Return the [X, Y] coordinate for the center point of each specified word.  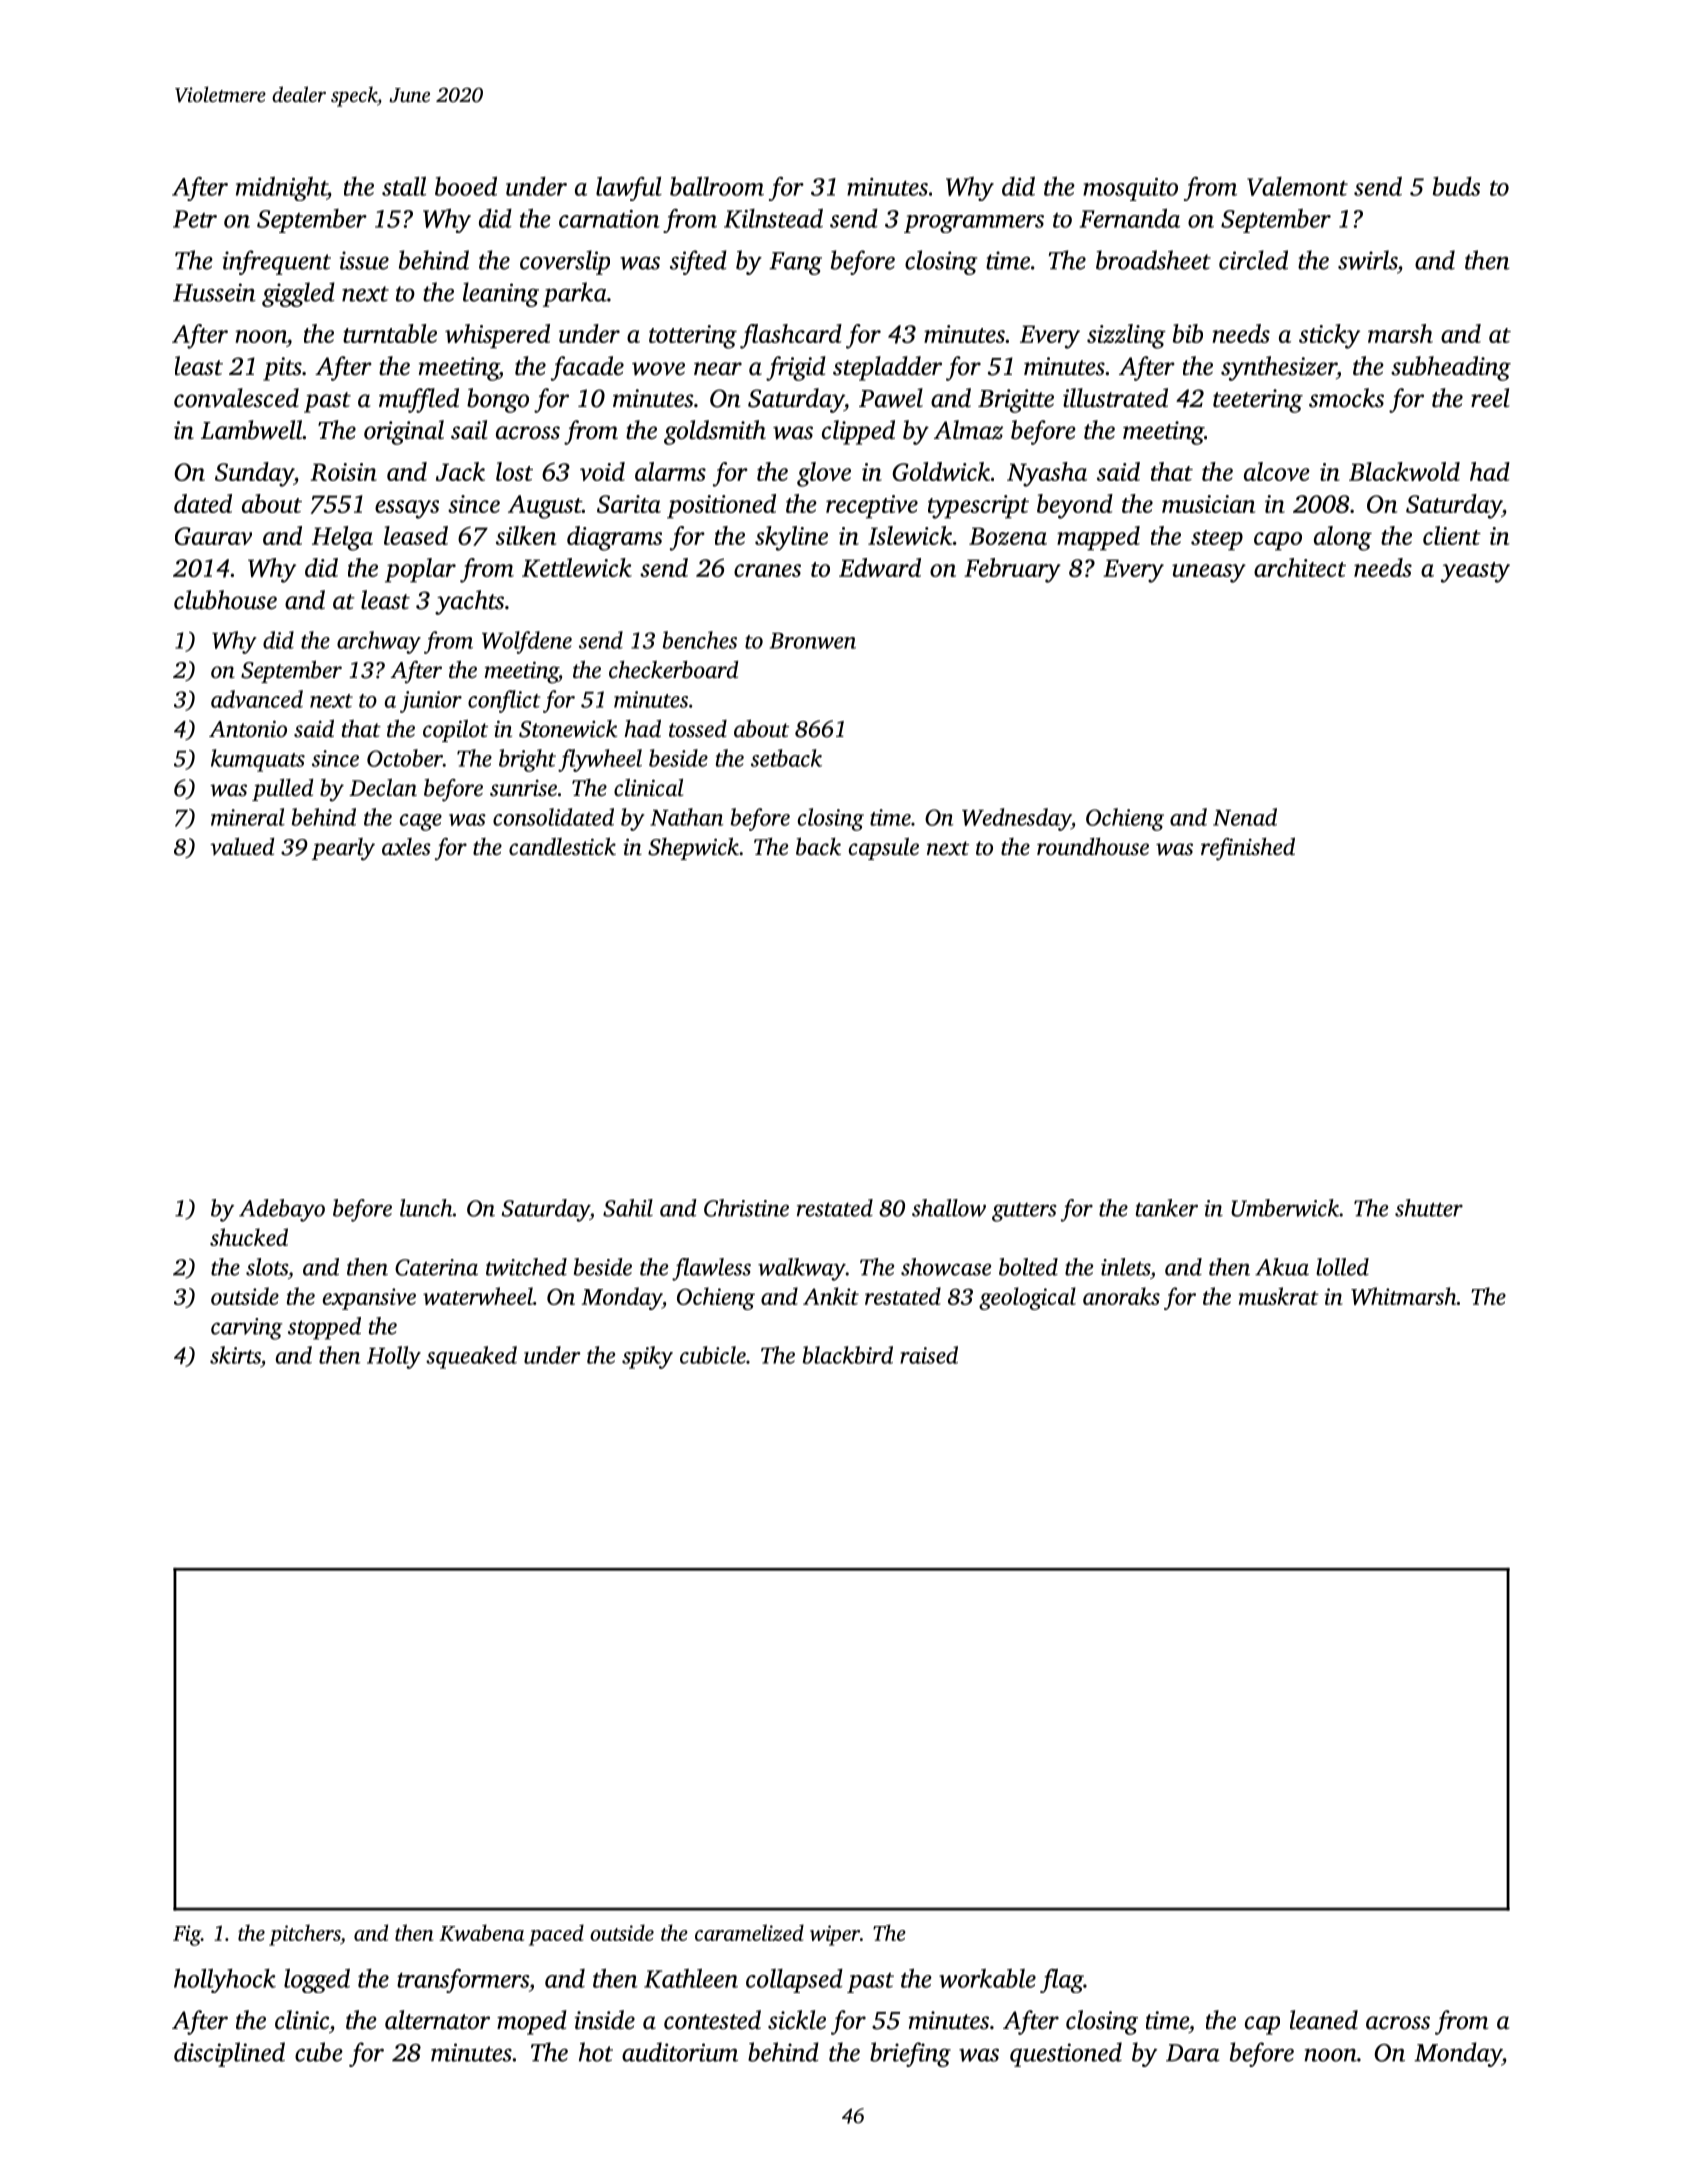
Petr [195, 219]
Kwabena [481, 1932]
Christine [746, 1208]
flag [1062, 1981]
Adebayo [282, 1210]
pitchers [304, 1935]
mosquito [1130, 189]
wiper [835, 1935]
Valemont [1297, 186]
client [1452, 535]
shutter [1429, 1208]
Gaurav [213, 536]
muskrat [1279, 1296]
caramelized [749, 1932]
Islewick [910, 535]
